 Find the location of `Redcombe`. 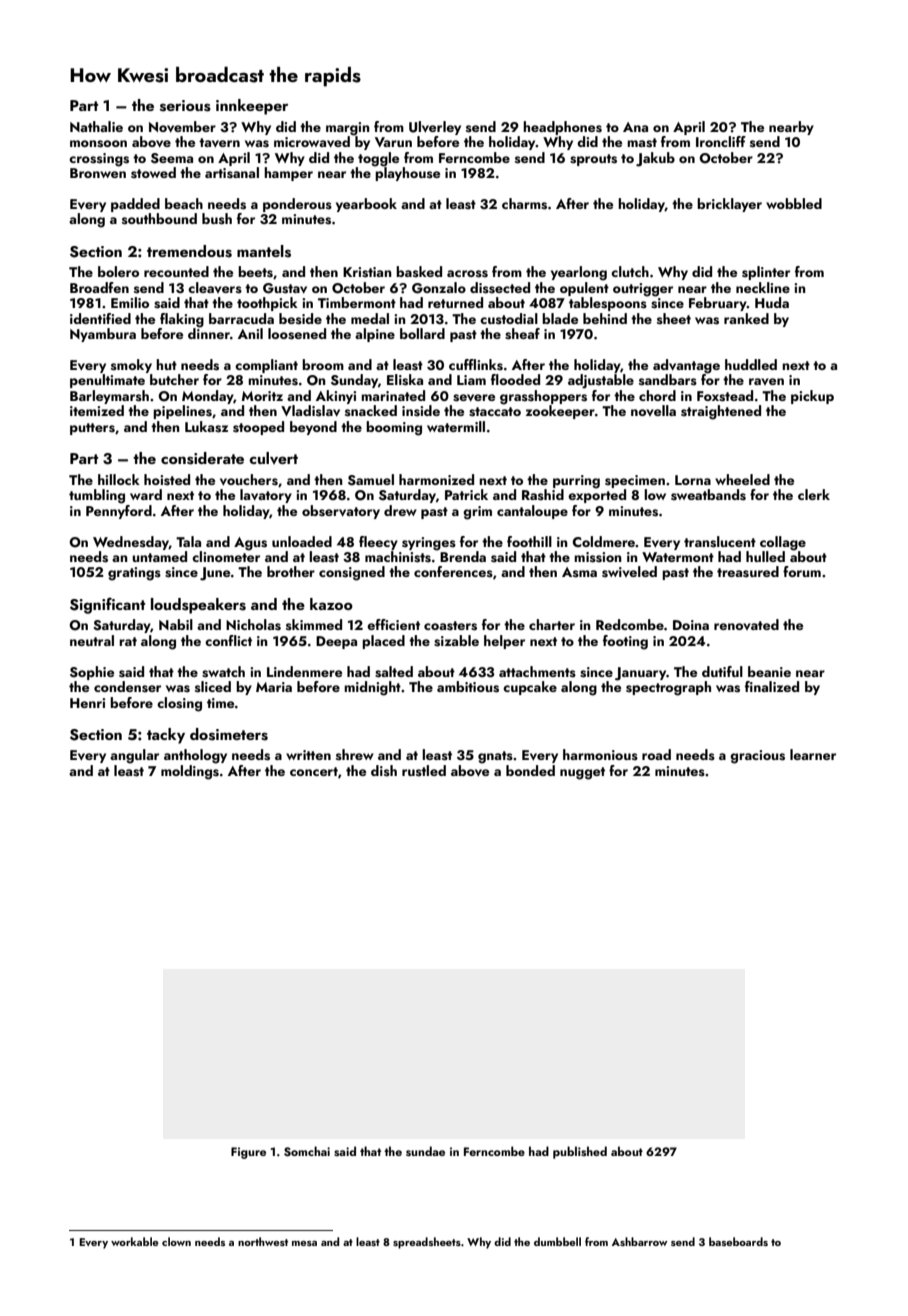

Redcombe is located at coordinates (630, 624).
